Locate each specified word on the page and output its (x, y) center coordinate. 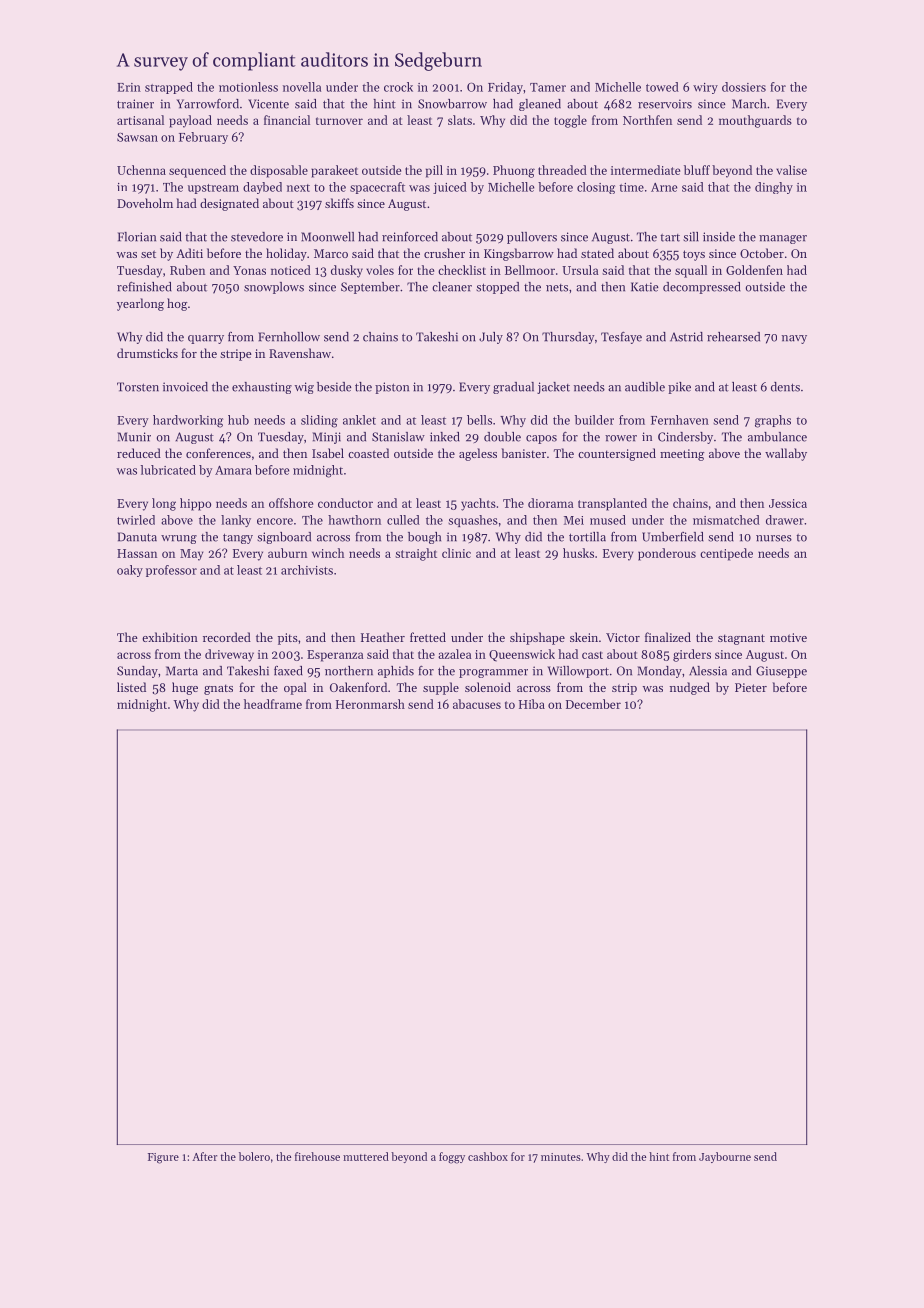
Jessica (788, 503)
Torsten (138, 387)
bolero (254, 1156)
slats (460, 120)
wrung (179, 539)
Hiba (532, 704)
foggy (452, 1158)
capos (541, 439)
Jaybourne (725, 1157)
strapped (169, 88)
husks (578, 553)
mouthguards (755, 121)
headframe (273, 704)
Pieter (751, 687)
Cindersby (685, 438)
